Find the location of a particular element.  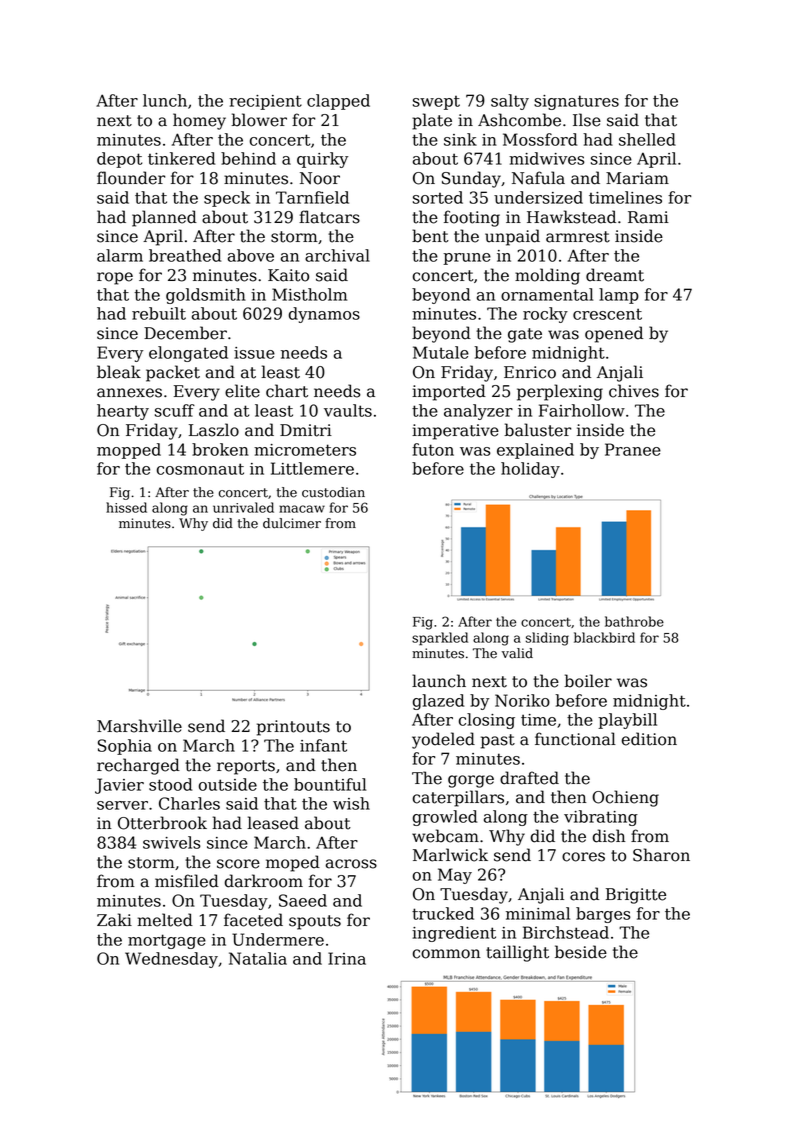

boiler is located at coordinates (588, 681).
